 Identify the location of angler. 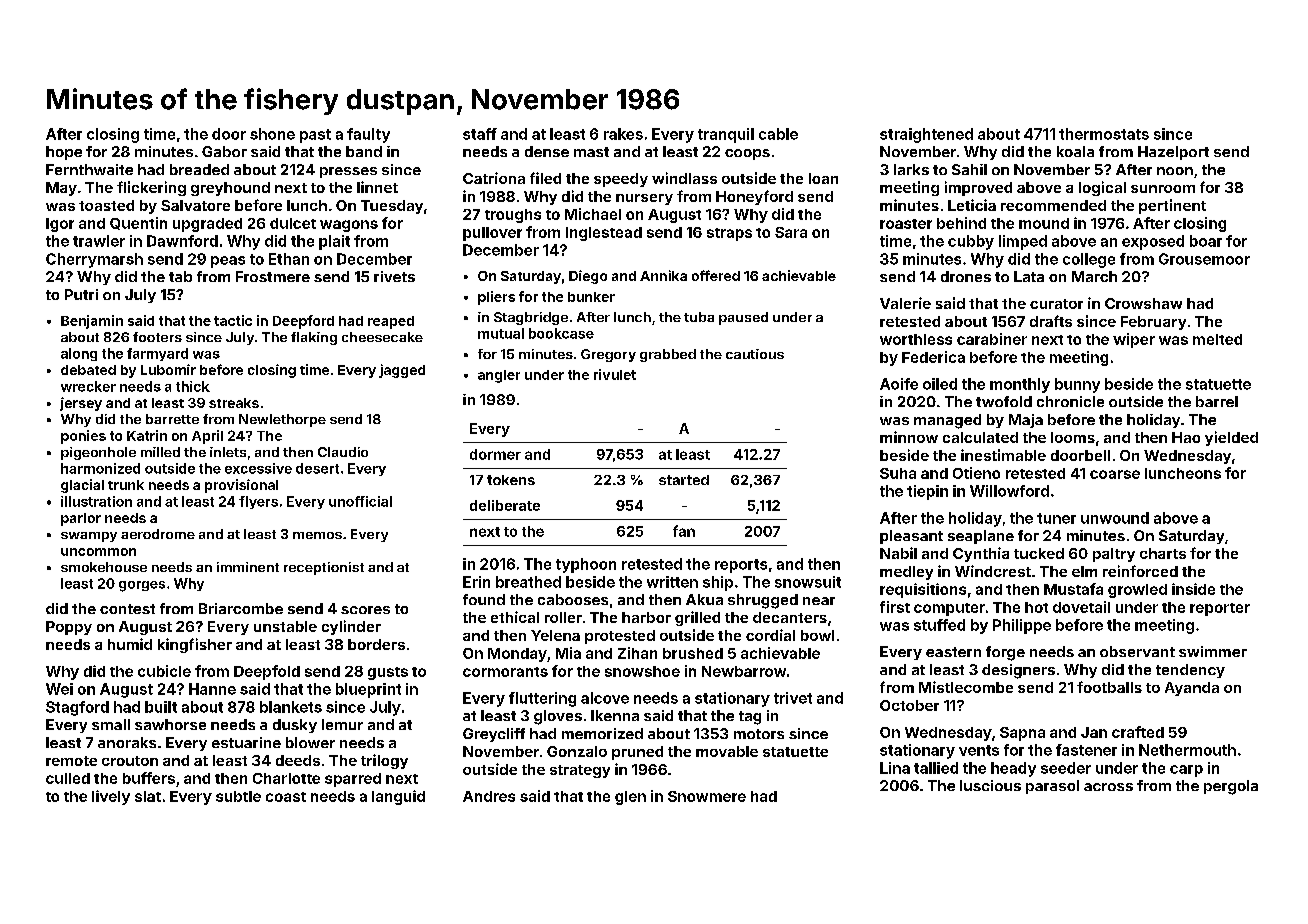
(499, 376).
